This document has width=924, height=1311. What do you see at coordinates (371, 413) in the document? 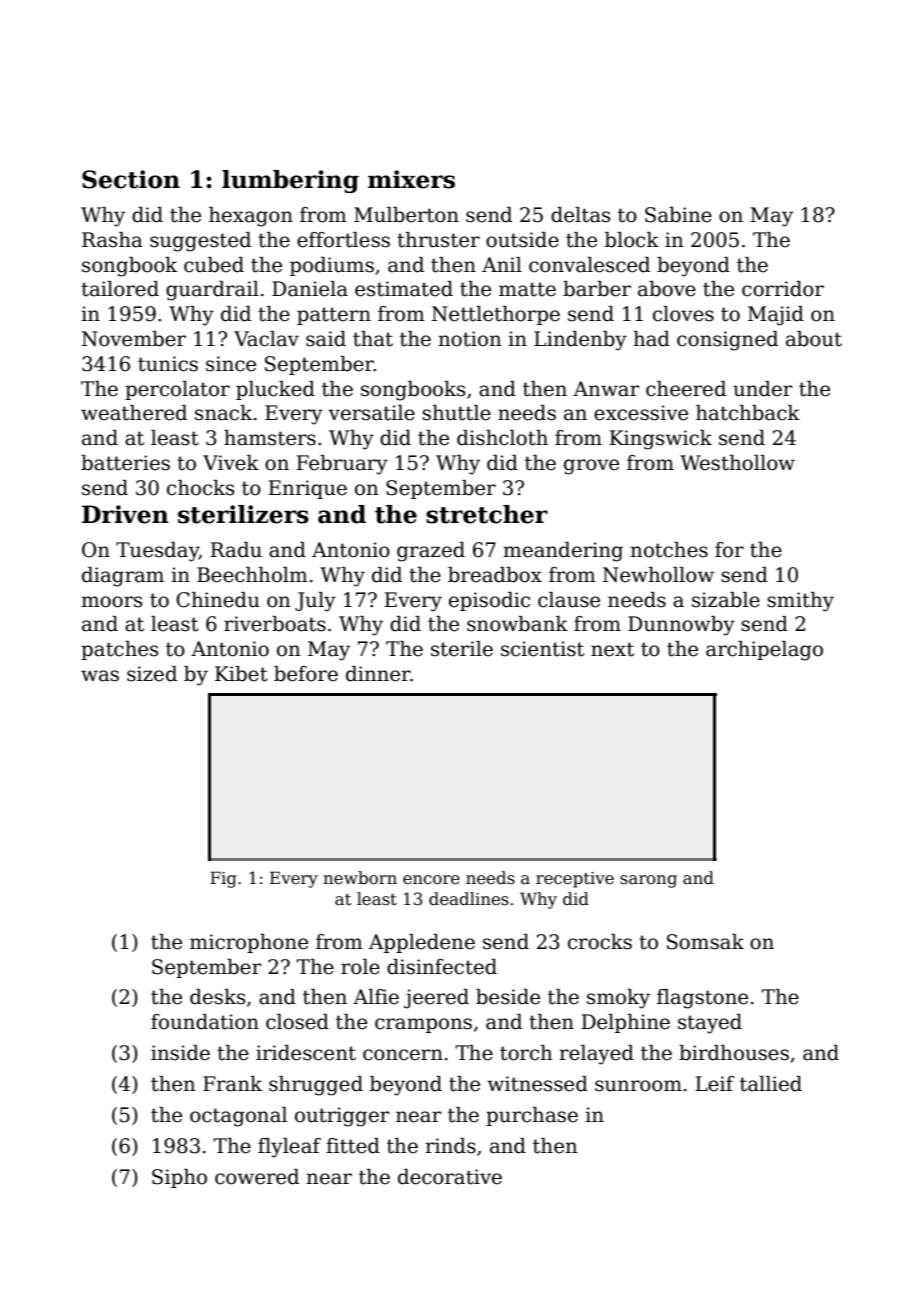
I see `versatile` at bounding box center [371, 413].
